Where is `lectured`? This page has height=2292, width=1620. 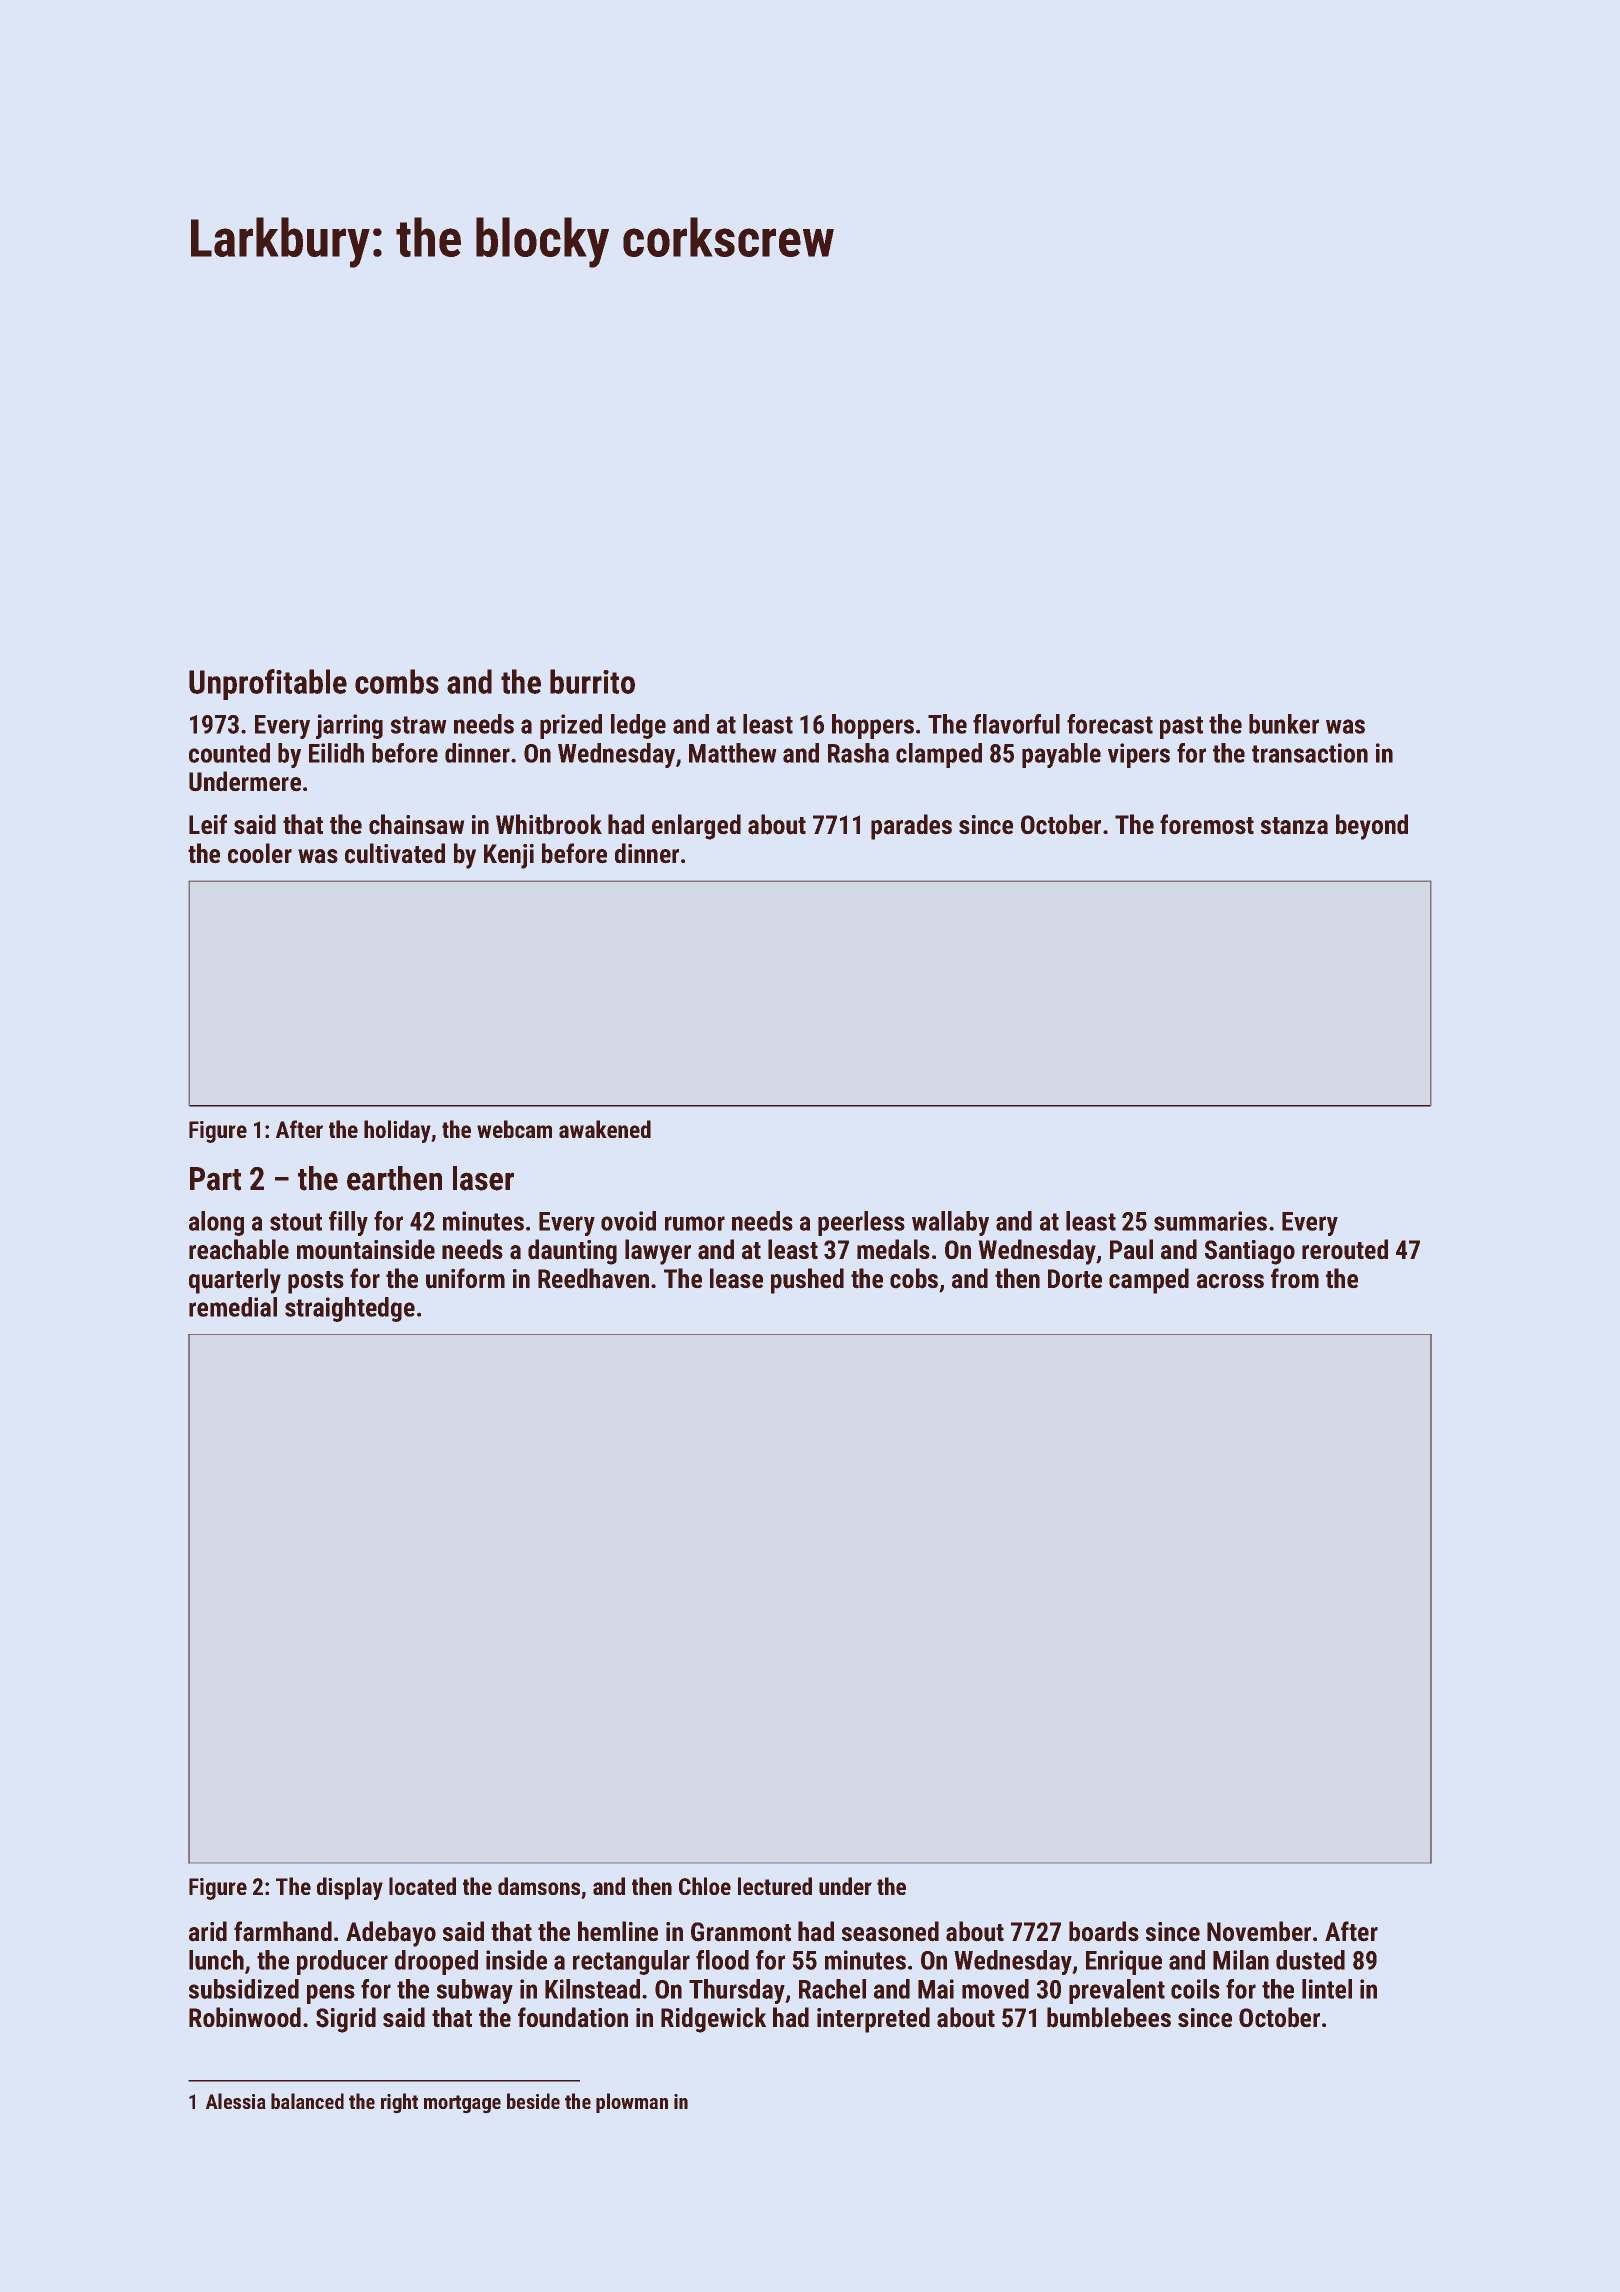 lectured is located at coordinates (775, 1886).
